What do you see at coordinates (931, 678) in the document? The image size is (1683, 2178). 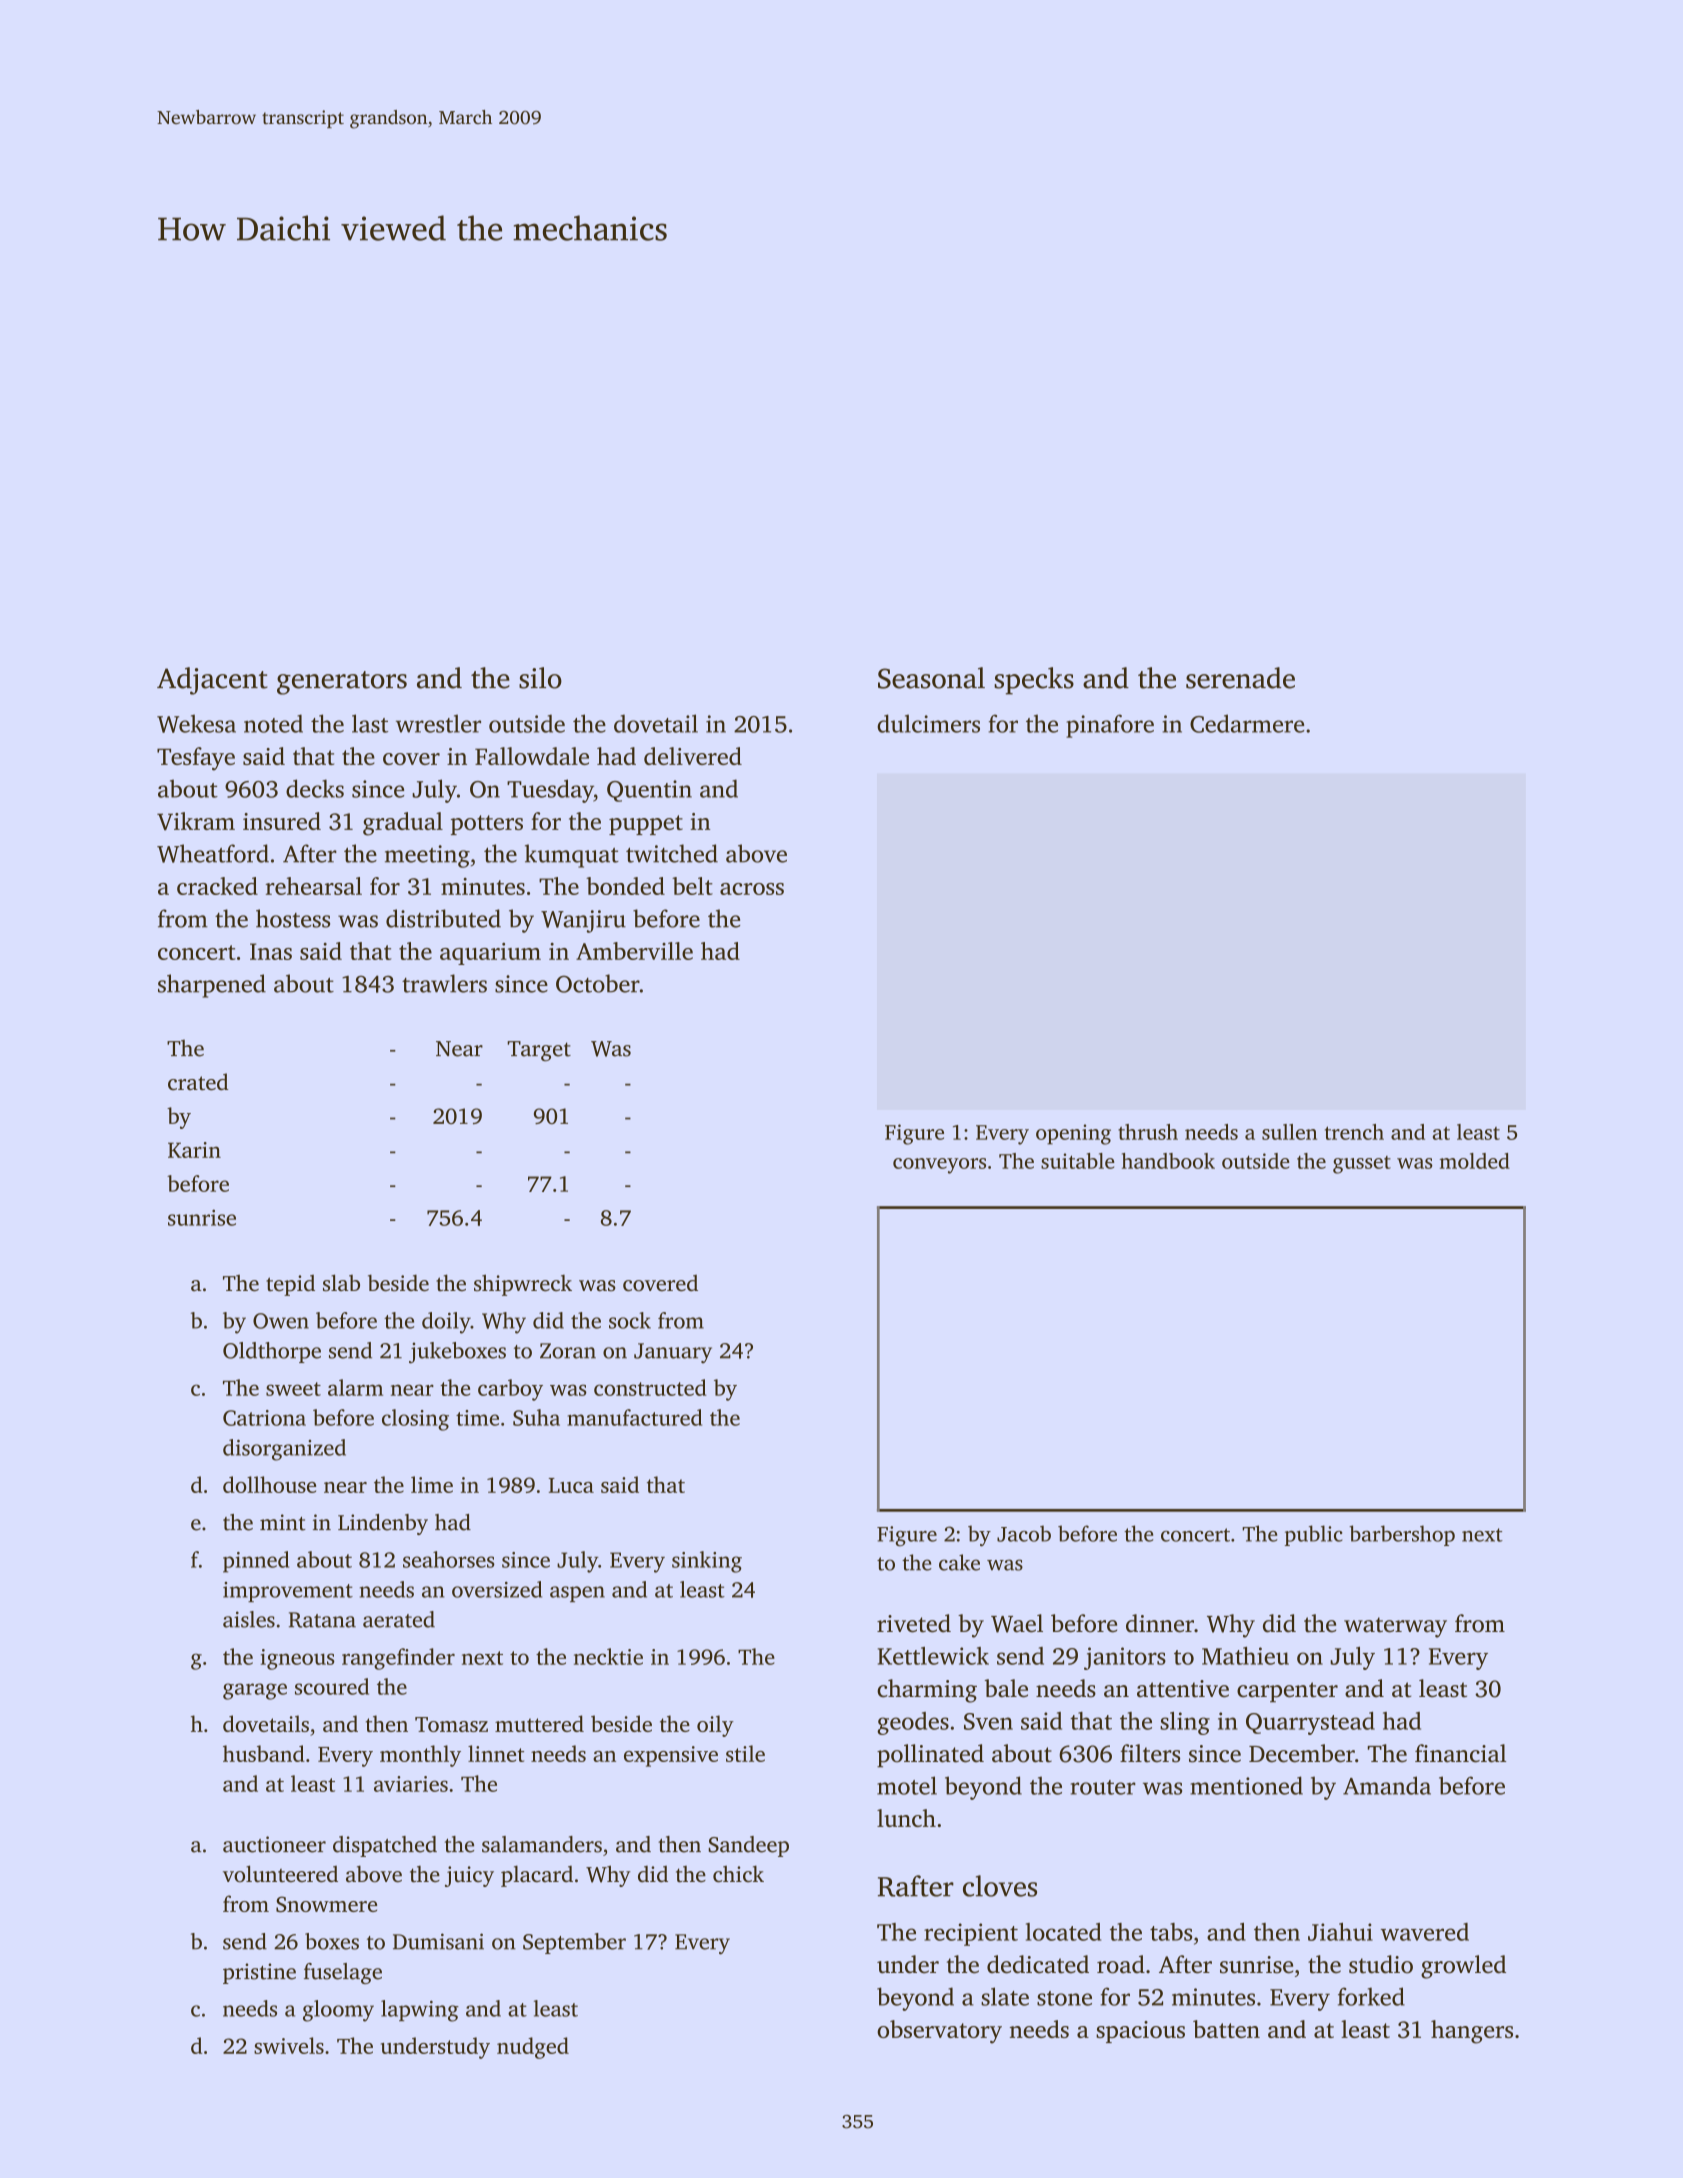 I see `Seasonal` at bounding box center [931, 678].
